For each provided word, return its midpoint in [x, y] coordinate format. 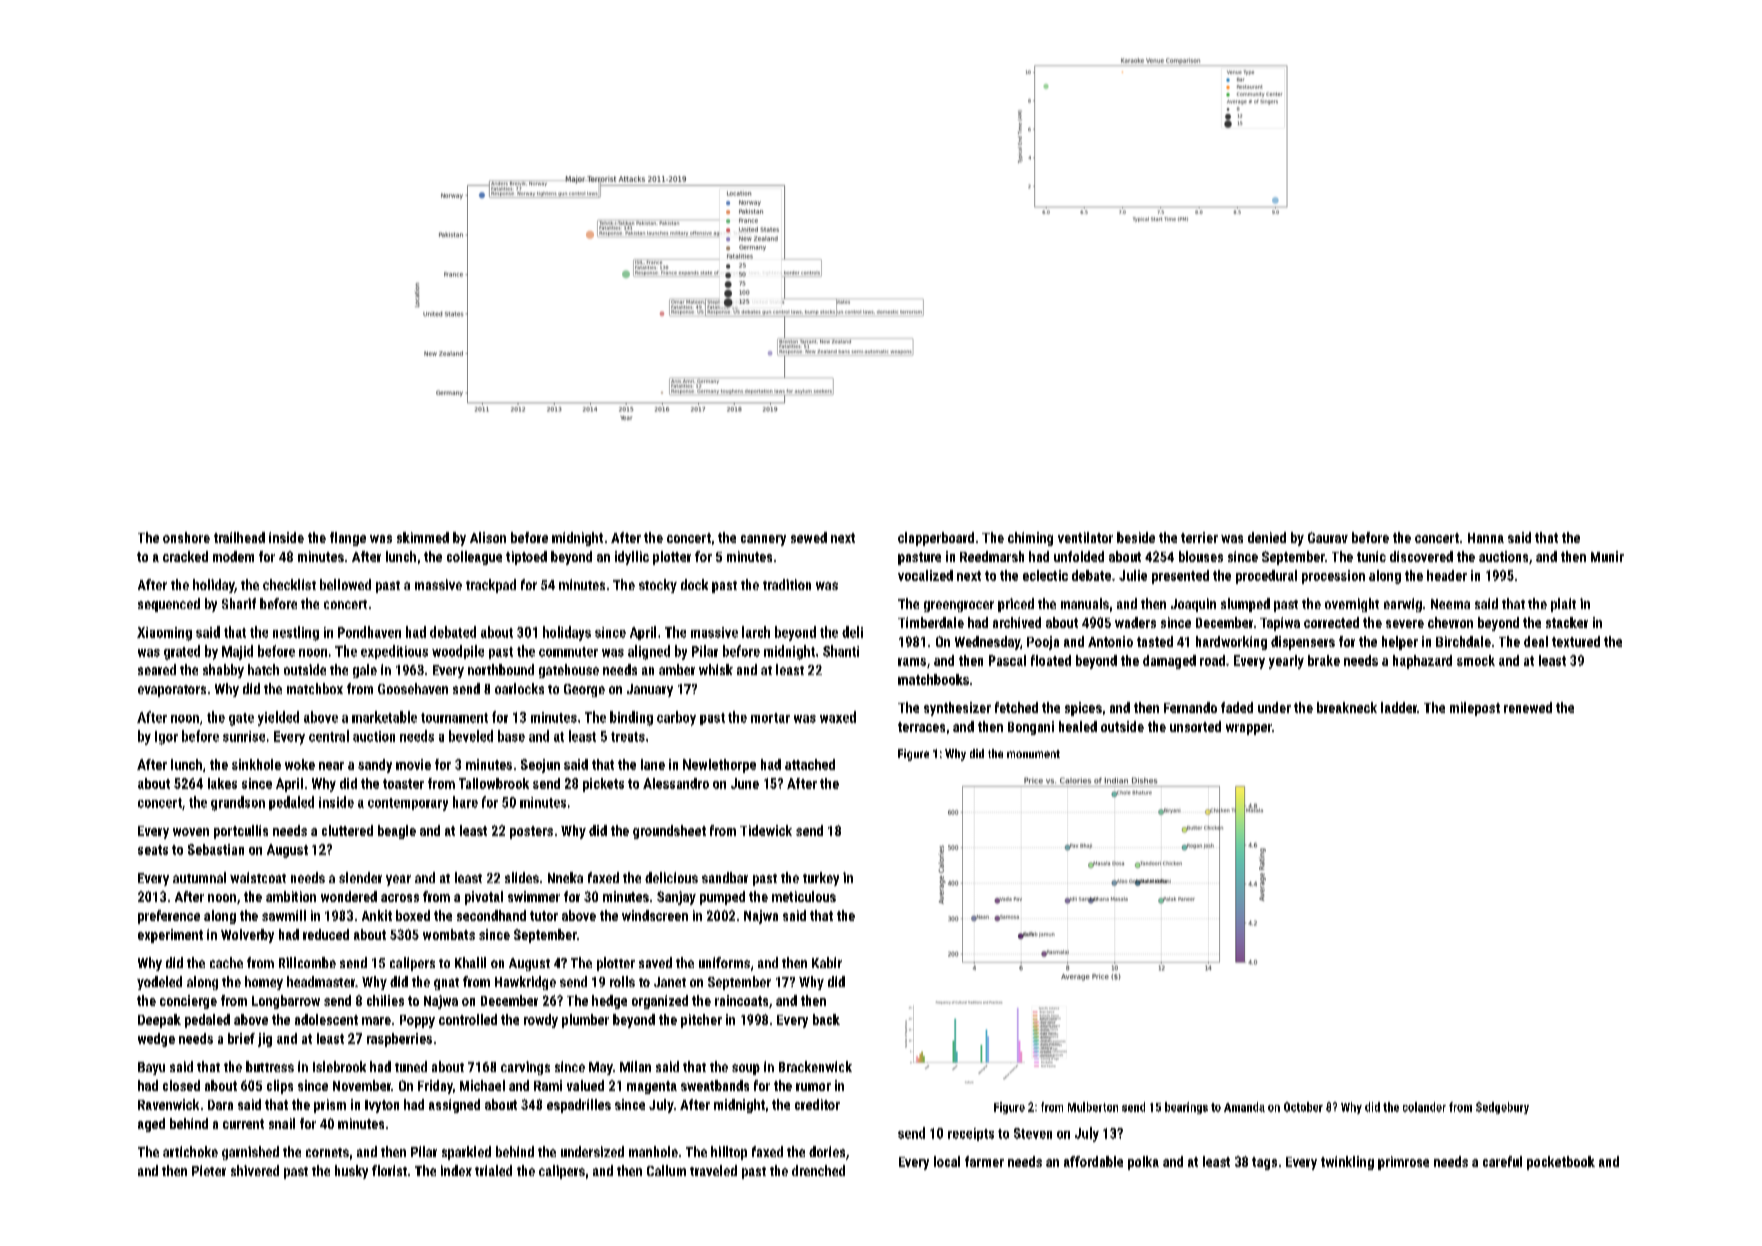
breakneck [1347, 707]
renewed [1528, 707]
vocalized [925, 575]
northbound [501, 669]
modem [233, 556]
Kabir [827, 962]
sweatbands [715, 1085]
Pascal [1007, 660]
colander [1424, 1107]
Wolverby [247, 936]
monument [1033, 754]
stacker [1567, 622]
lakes [222, 783]
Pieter [209, 1170]
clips [280, 1087]
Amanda [1244, 1107]
